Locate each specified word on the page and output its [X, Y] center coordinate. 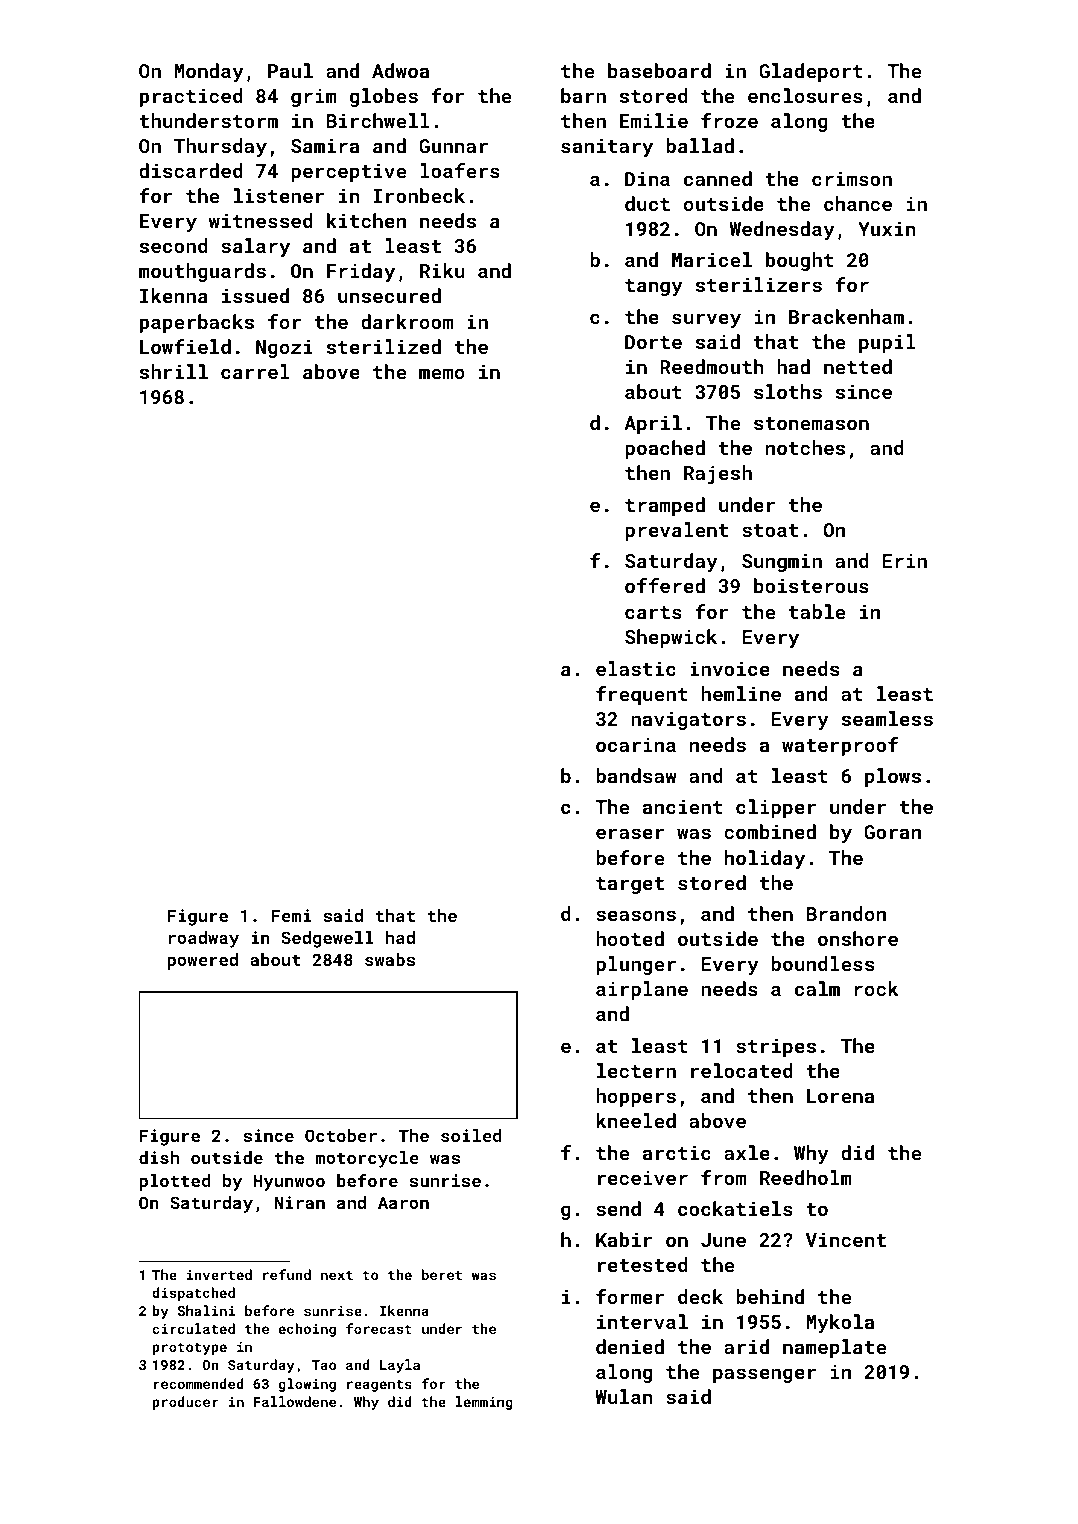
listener [279, 195]
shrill [174, 371]
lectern [636, 1070]
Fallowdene [295, 1401]
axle [747, 1152]
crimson [852, 178]
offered [665, 585]
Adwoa [400, 70]
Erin [904, 561]
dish [159, 1157]
